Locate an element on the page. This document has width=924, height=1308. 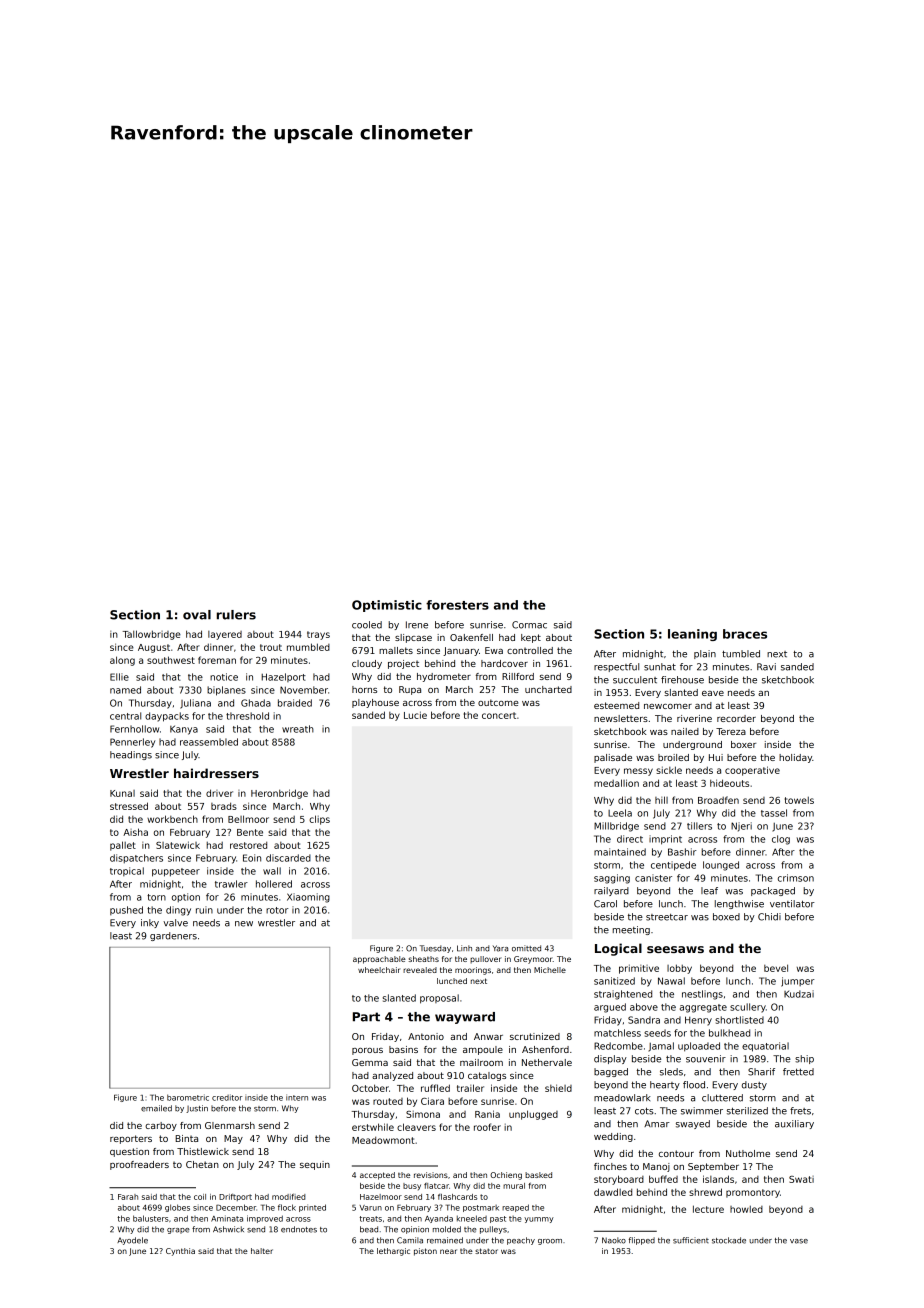
Nethervale is located at coordinates (547, 1062).
